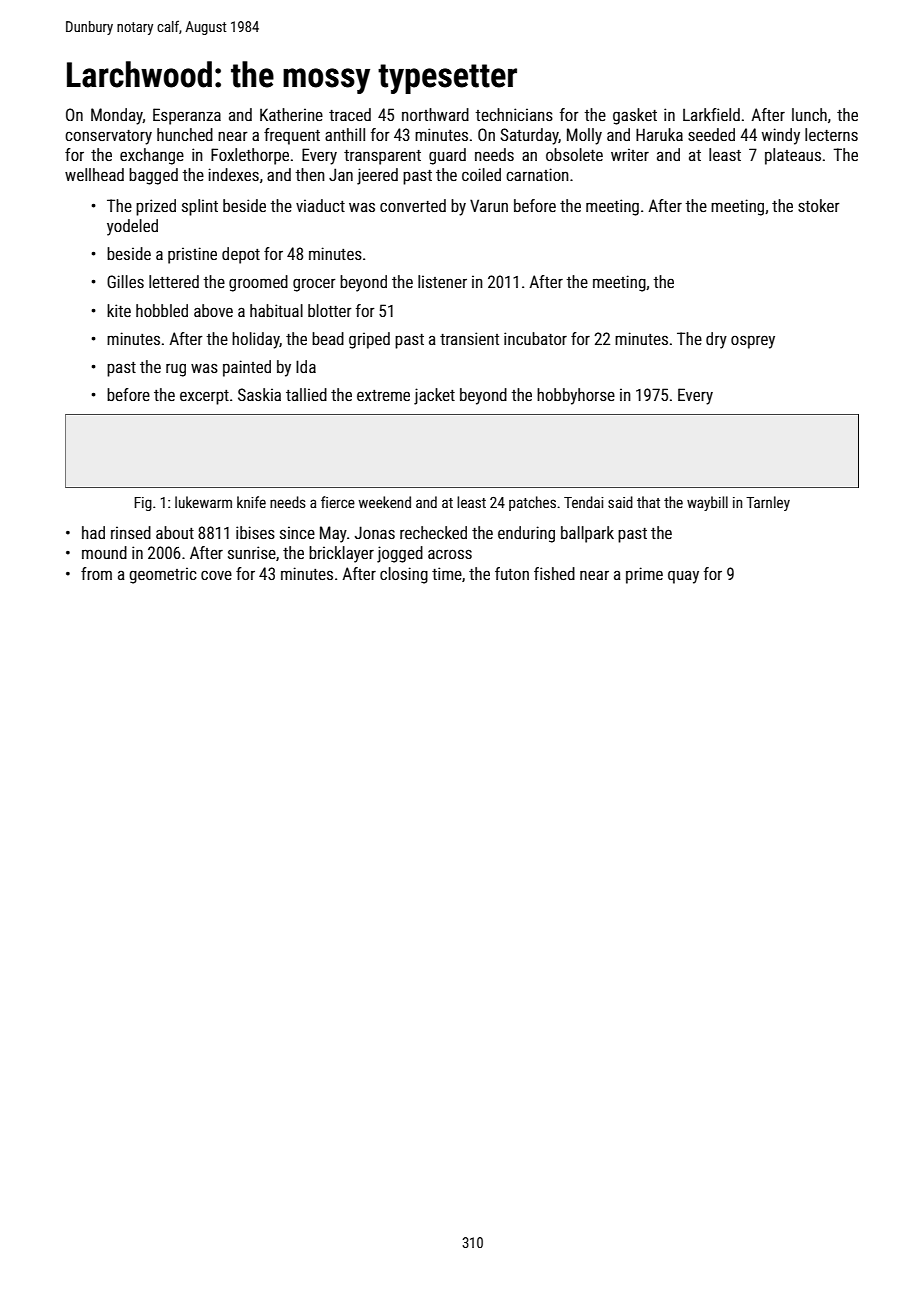  Describe the element at coordinates (185, 134) in the screenshot. I see `hunched` at that location.
